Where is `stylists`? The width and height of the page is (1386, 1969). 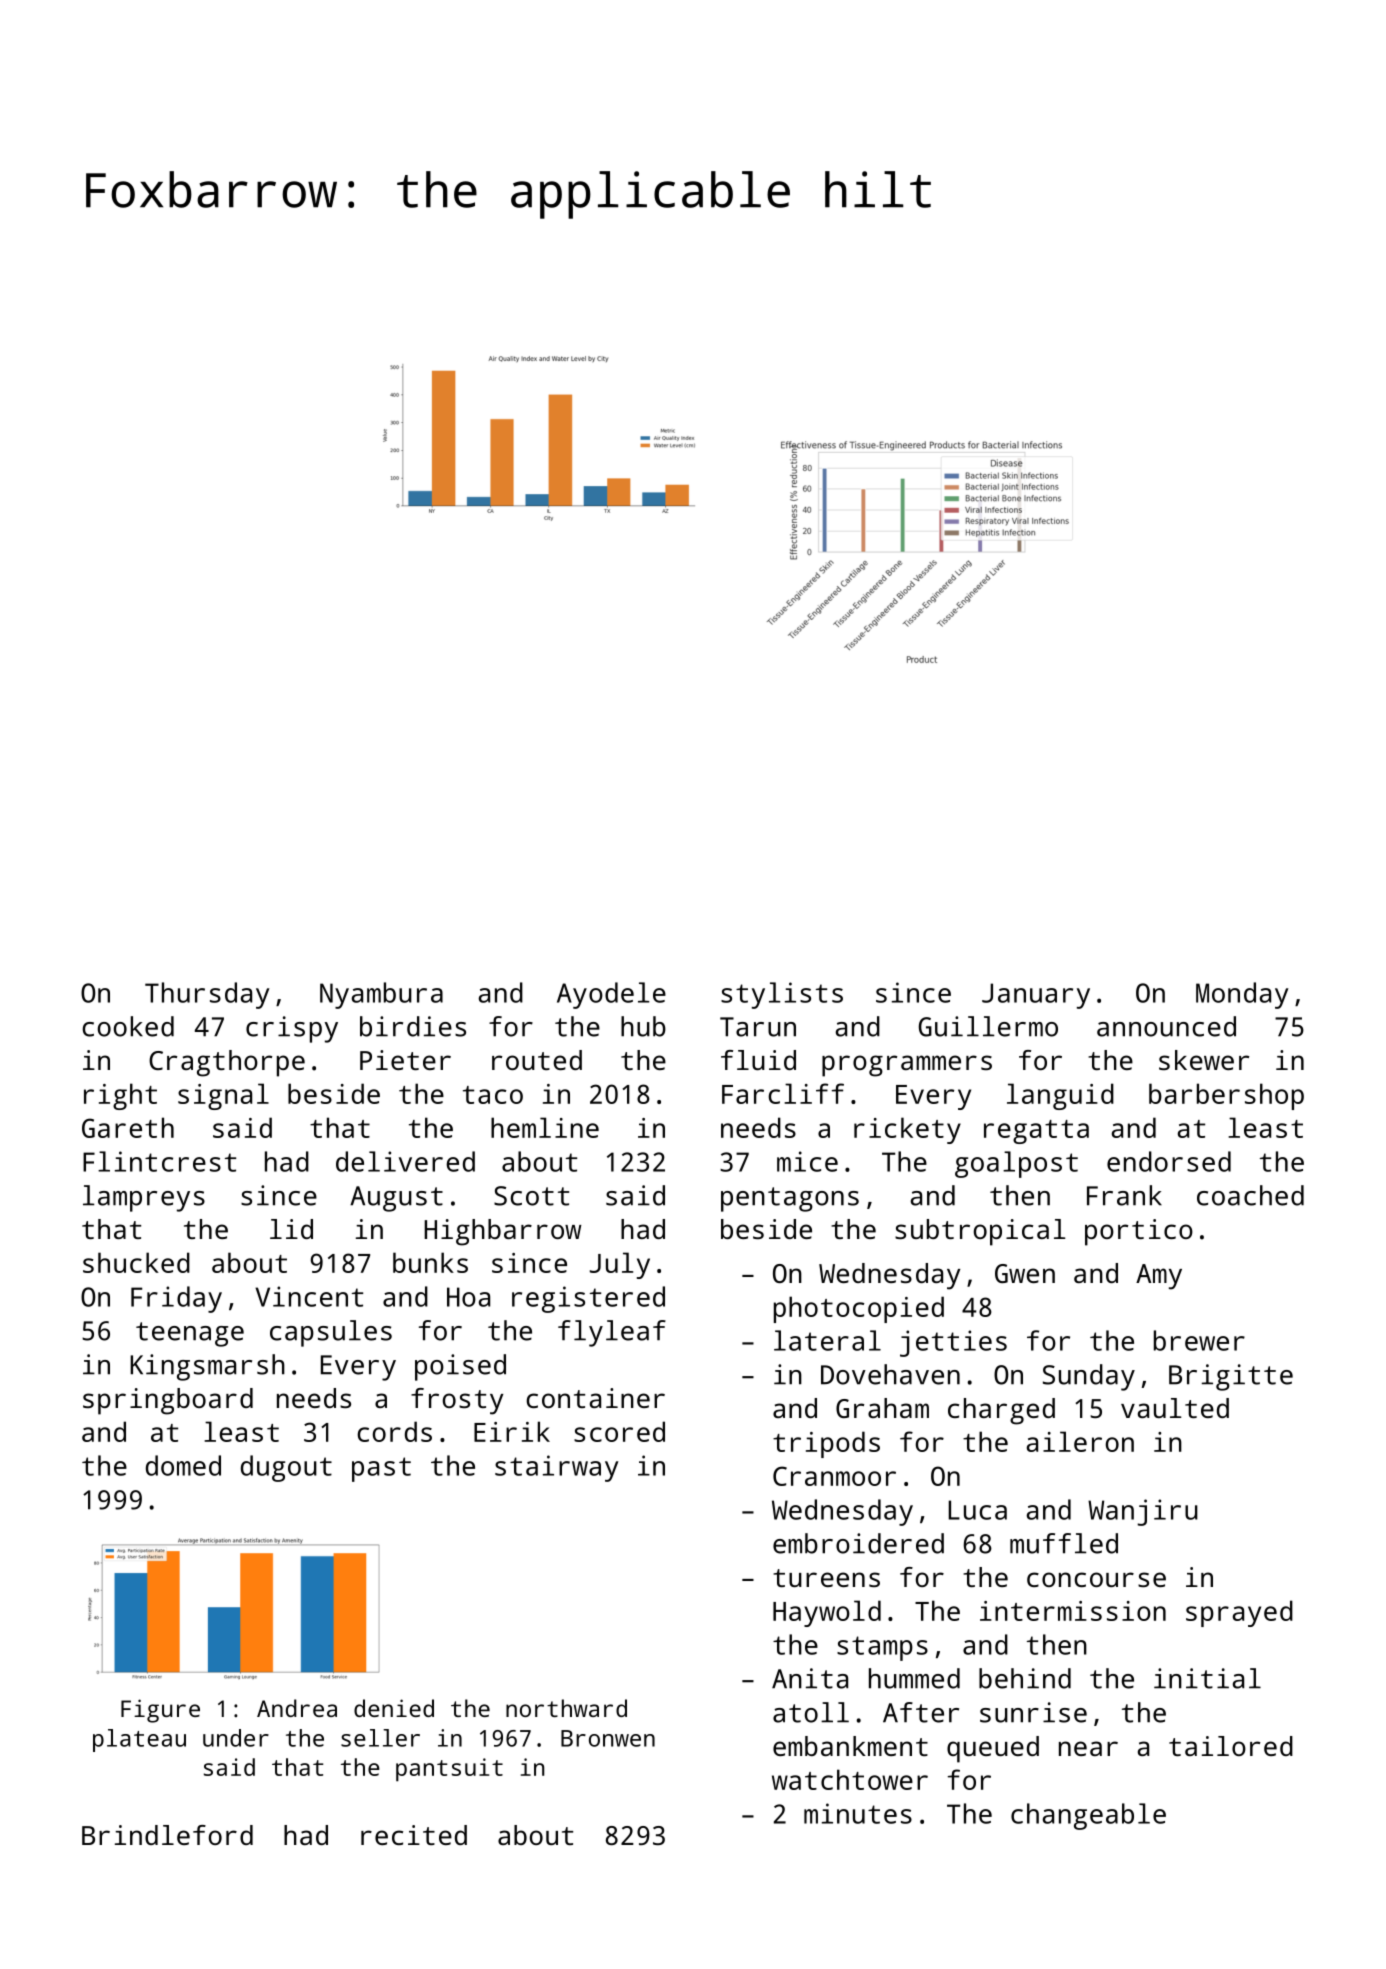 stylists is located at coordinates (782, 995).
